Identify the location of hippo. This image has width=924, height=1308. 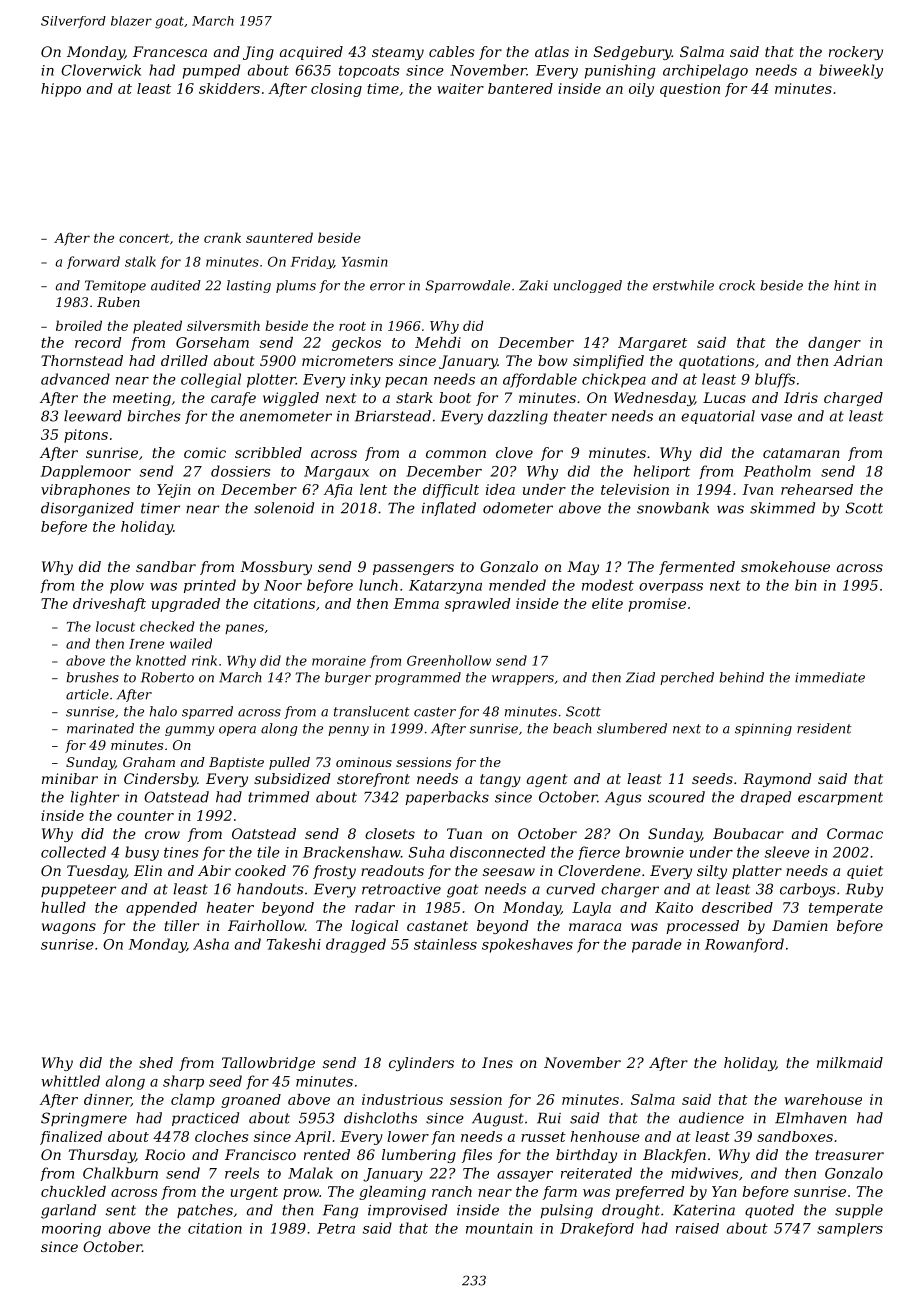
(61, 90).
